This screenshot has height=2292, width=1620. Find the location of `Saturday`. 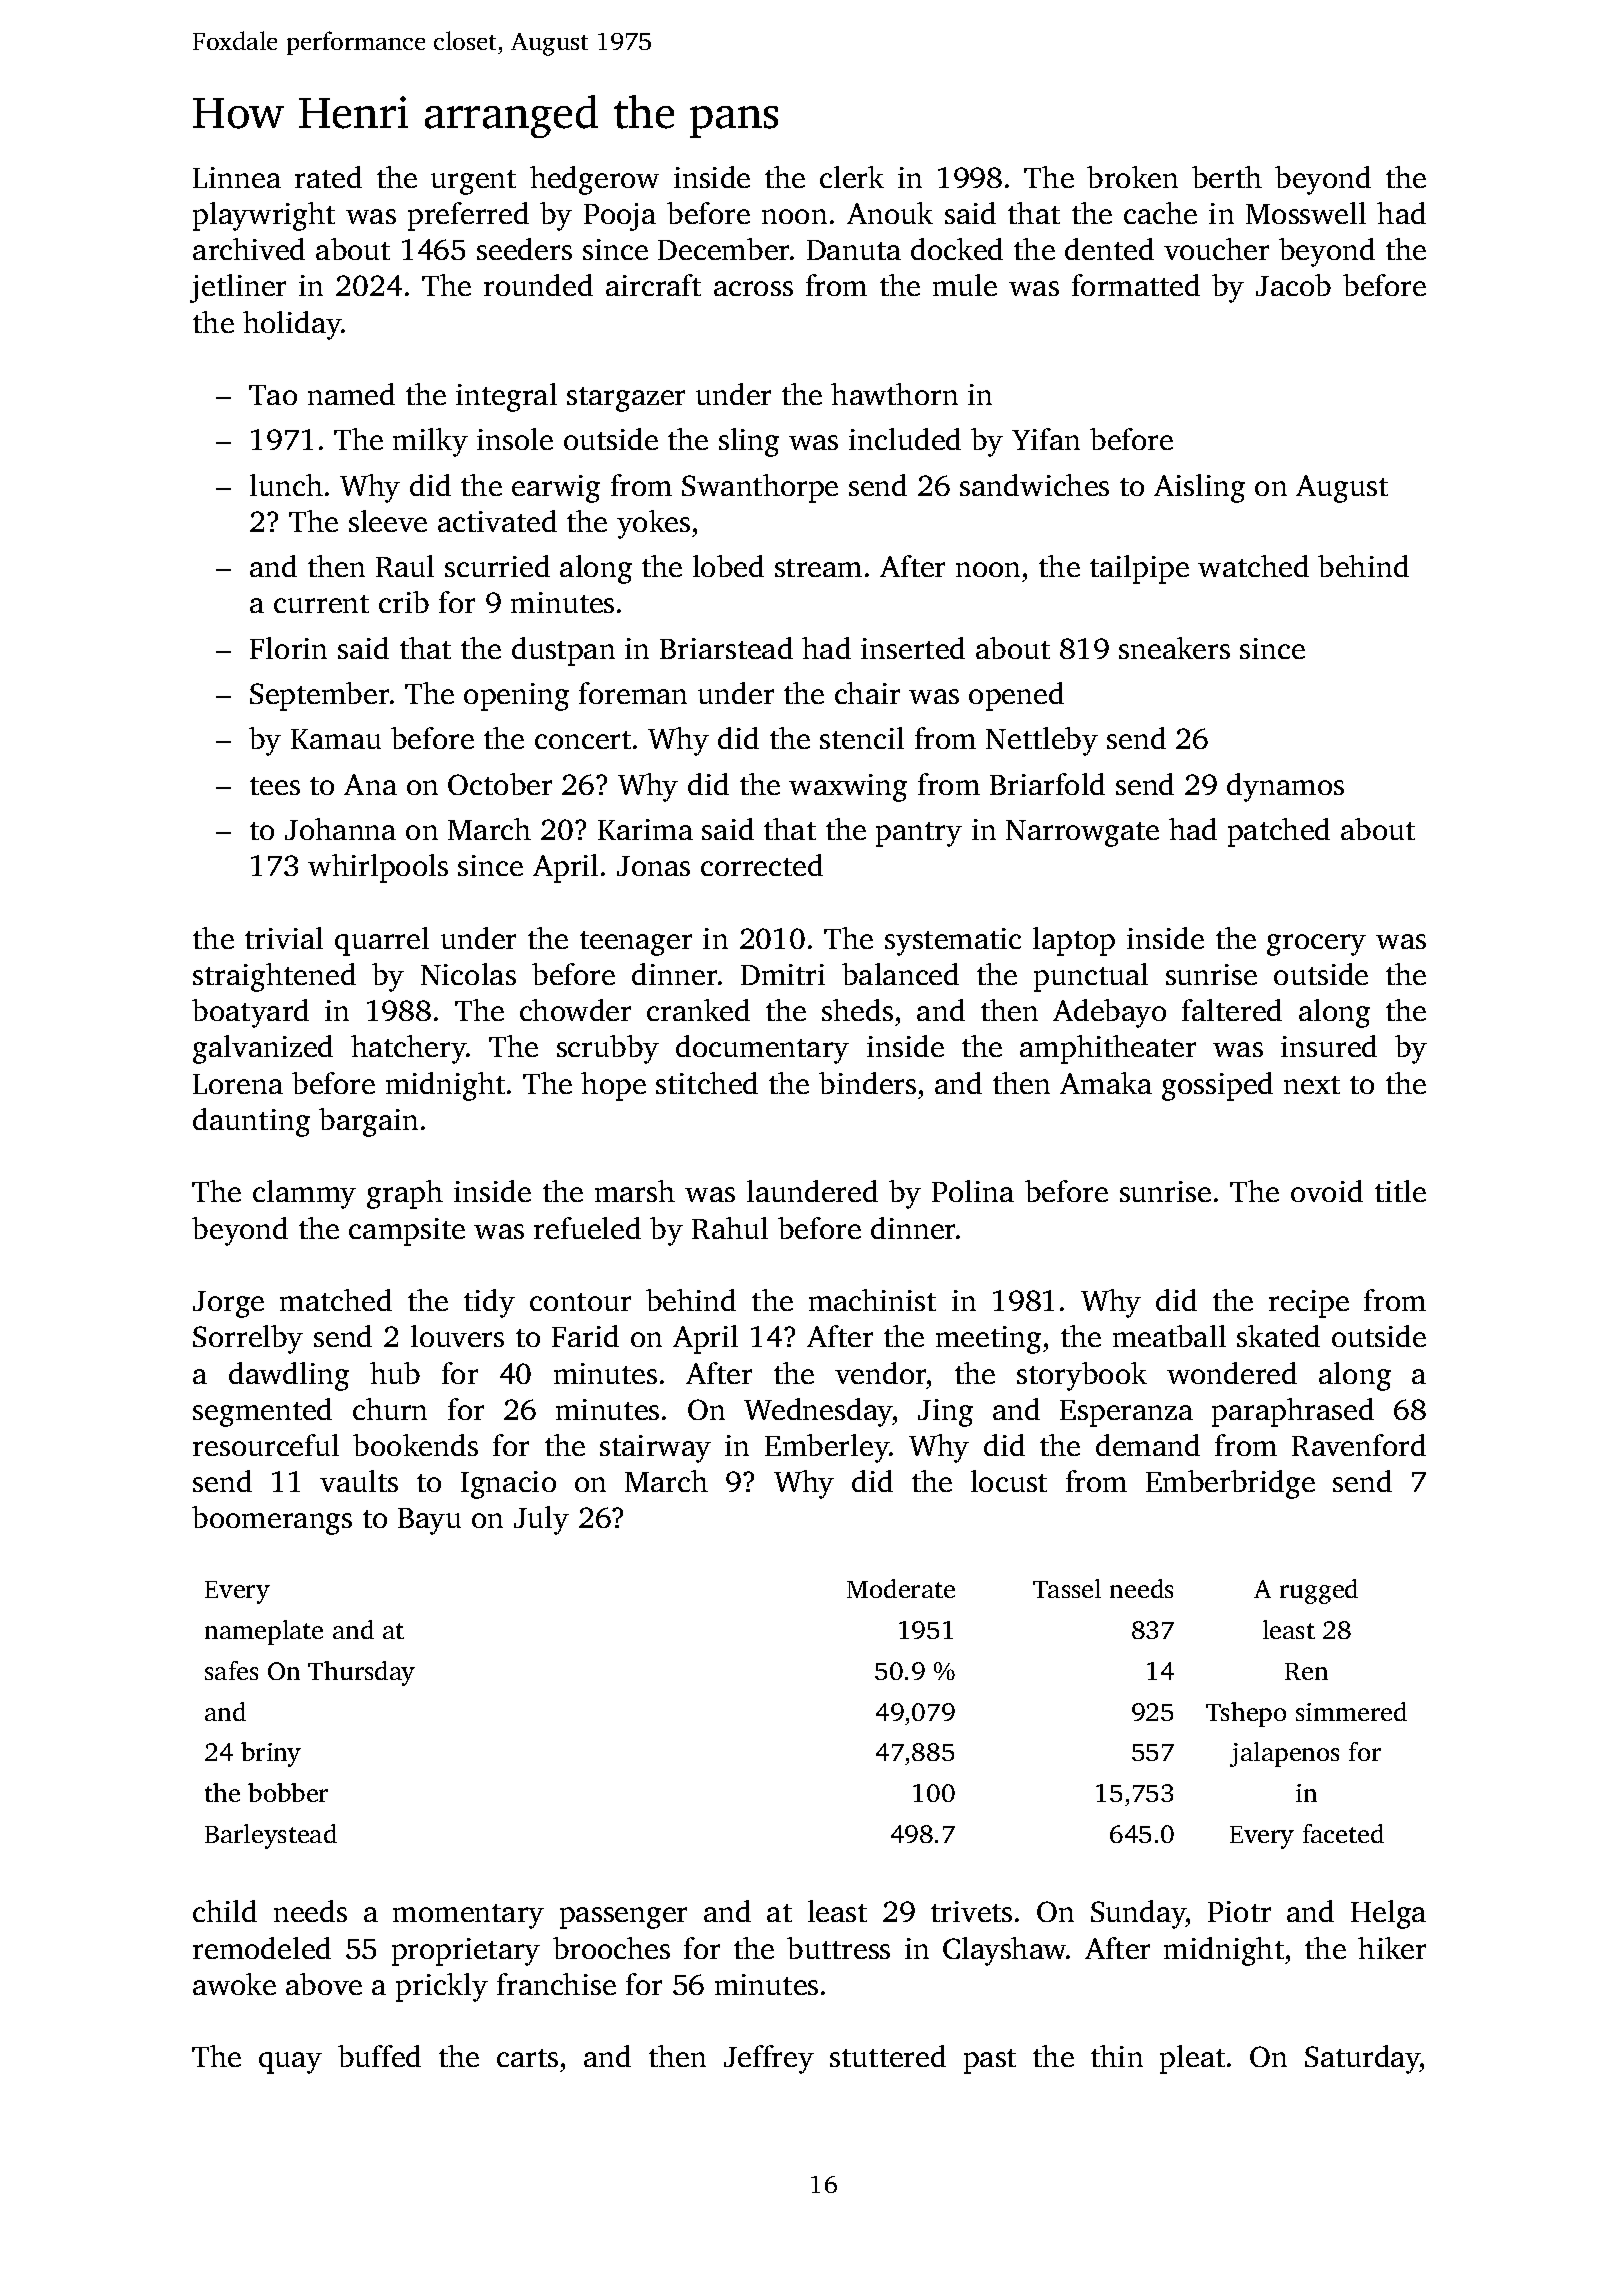

Saturday is located at coordinates (1362, 2059).
